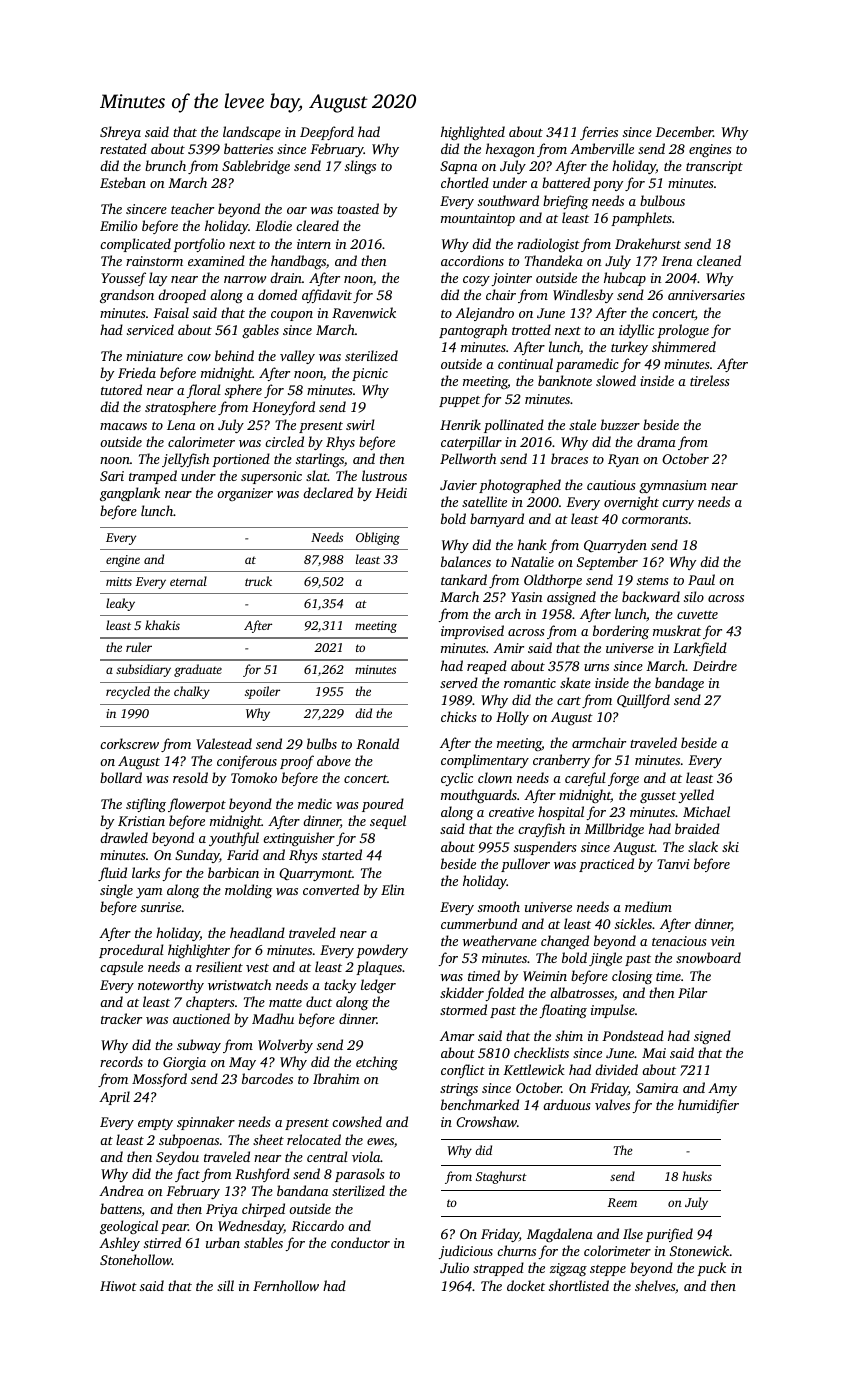  I want to click on Deepford, so click(327, 133).
